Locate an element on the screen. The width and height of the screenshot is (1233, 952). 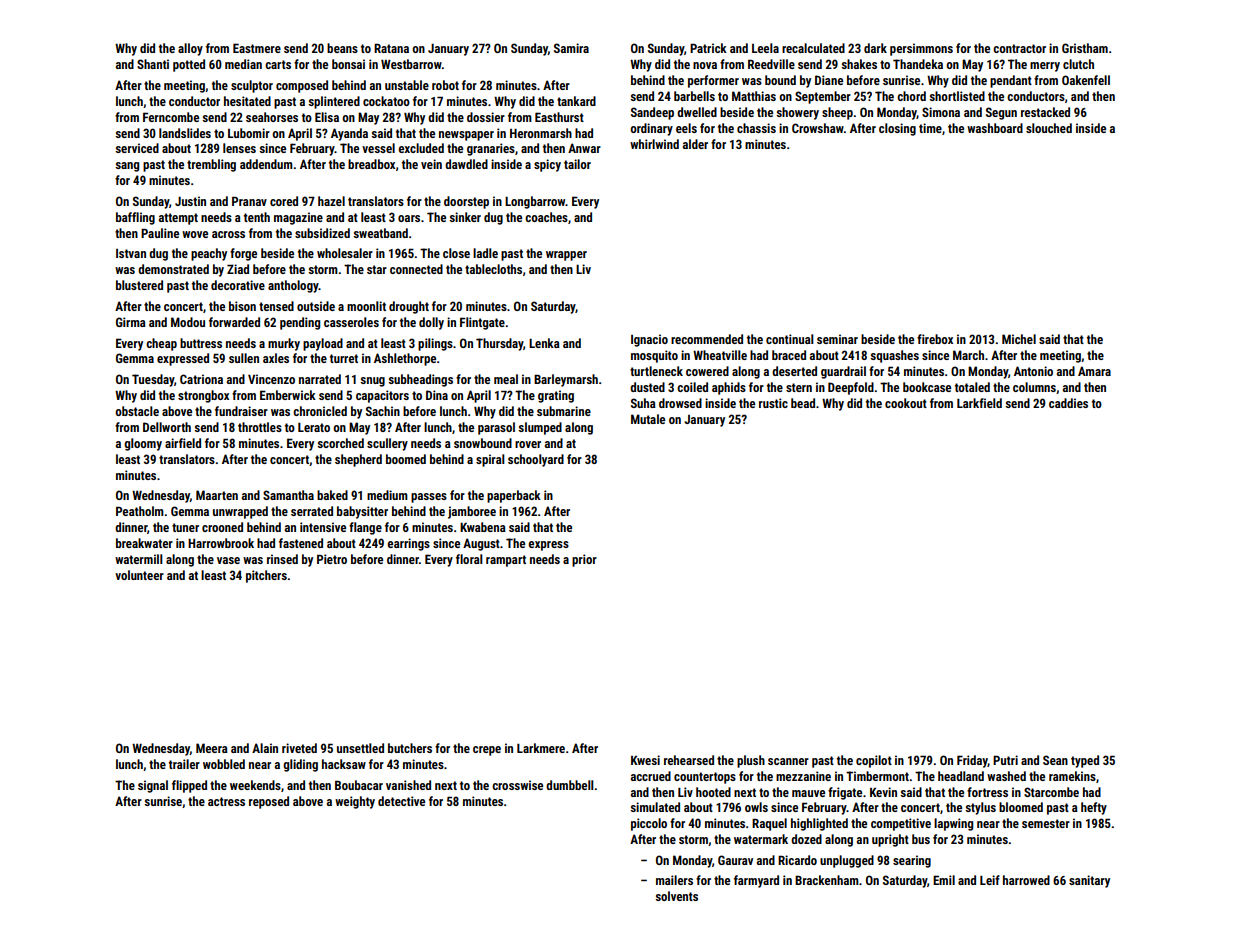
Sean is located at coordinates (1055, 760).
